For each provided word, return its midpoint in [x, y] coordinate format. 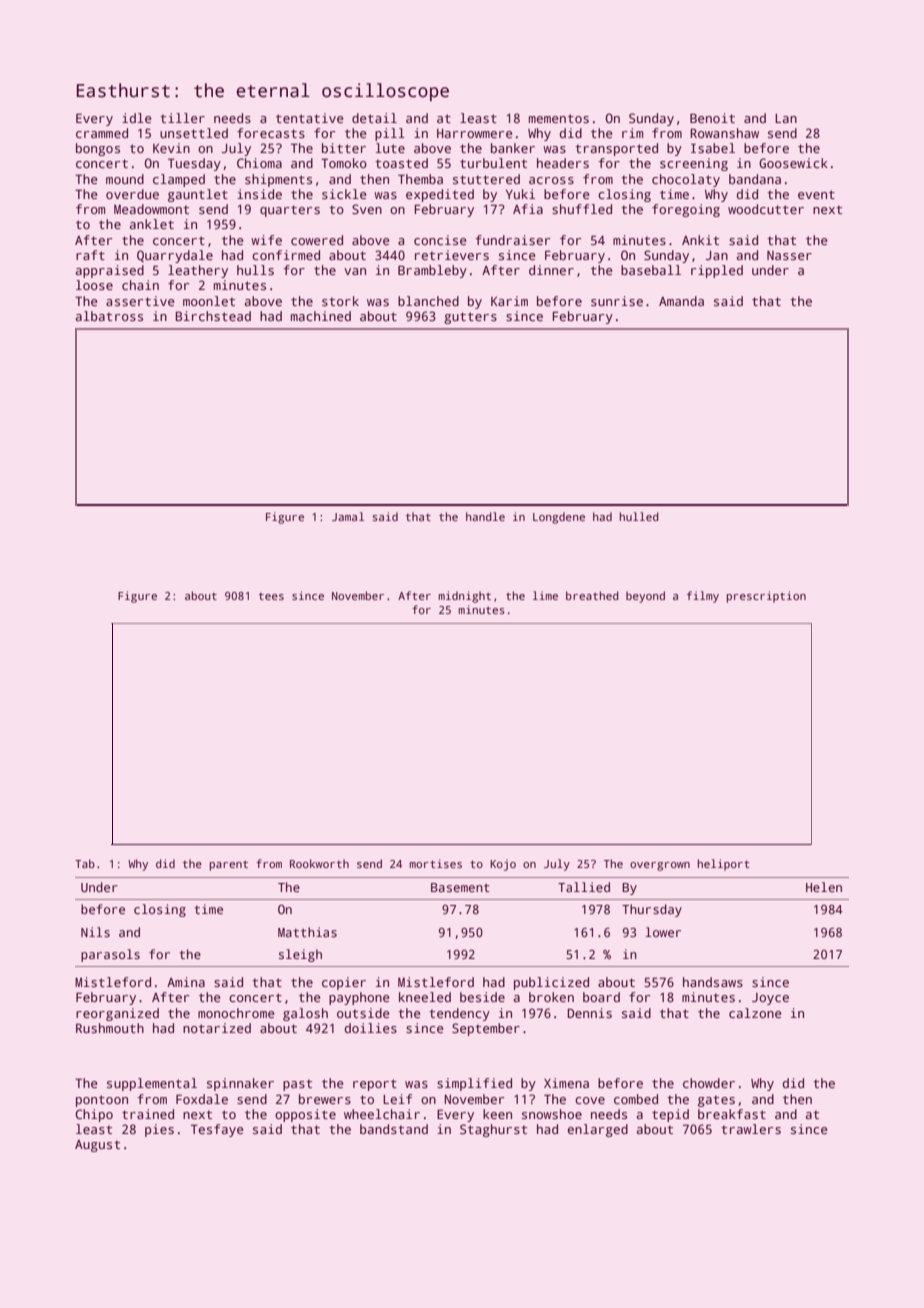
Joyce [770, 999]
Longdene [559, 518]
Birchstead [213, 316]
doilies [371, 1028]
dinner [551, 270]
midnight [464, 597]
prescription [766, 597]
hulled [639, 516]
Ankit [700, 240]
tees [271, 596]
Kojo [503, 865]
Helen [824, 887]
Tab [85, 863]
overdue [132, 194]
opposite [305, 1115]
